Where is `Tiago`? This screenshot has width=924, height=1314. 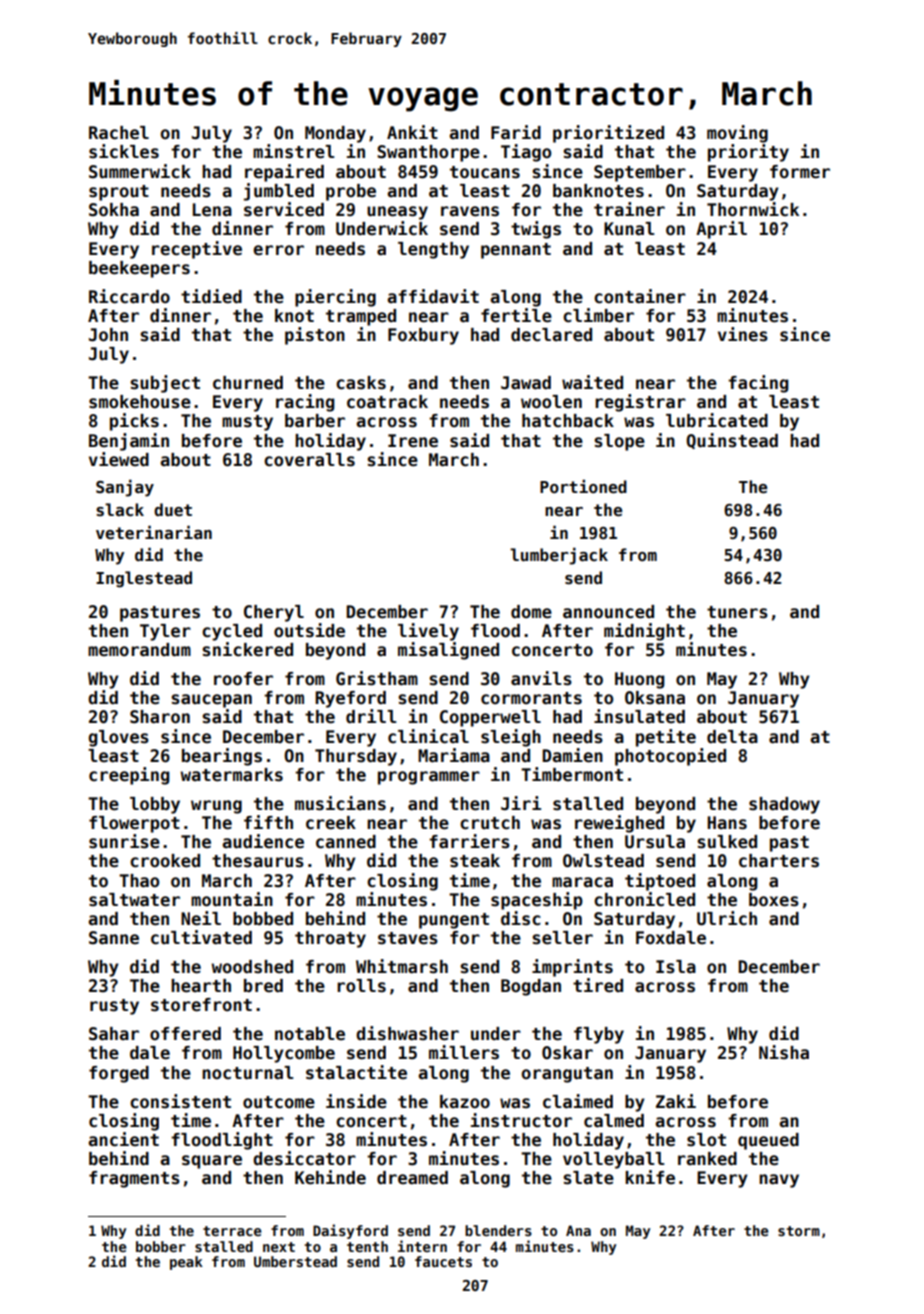 Tiago is located at coordinates (526, 153).
